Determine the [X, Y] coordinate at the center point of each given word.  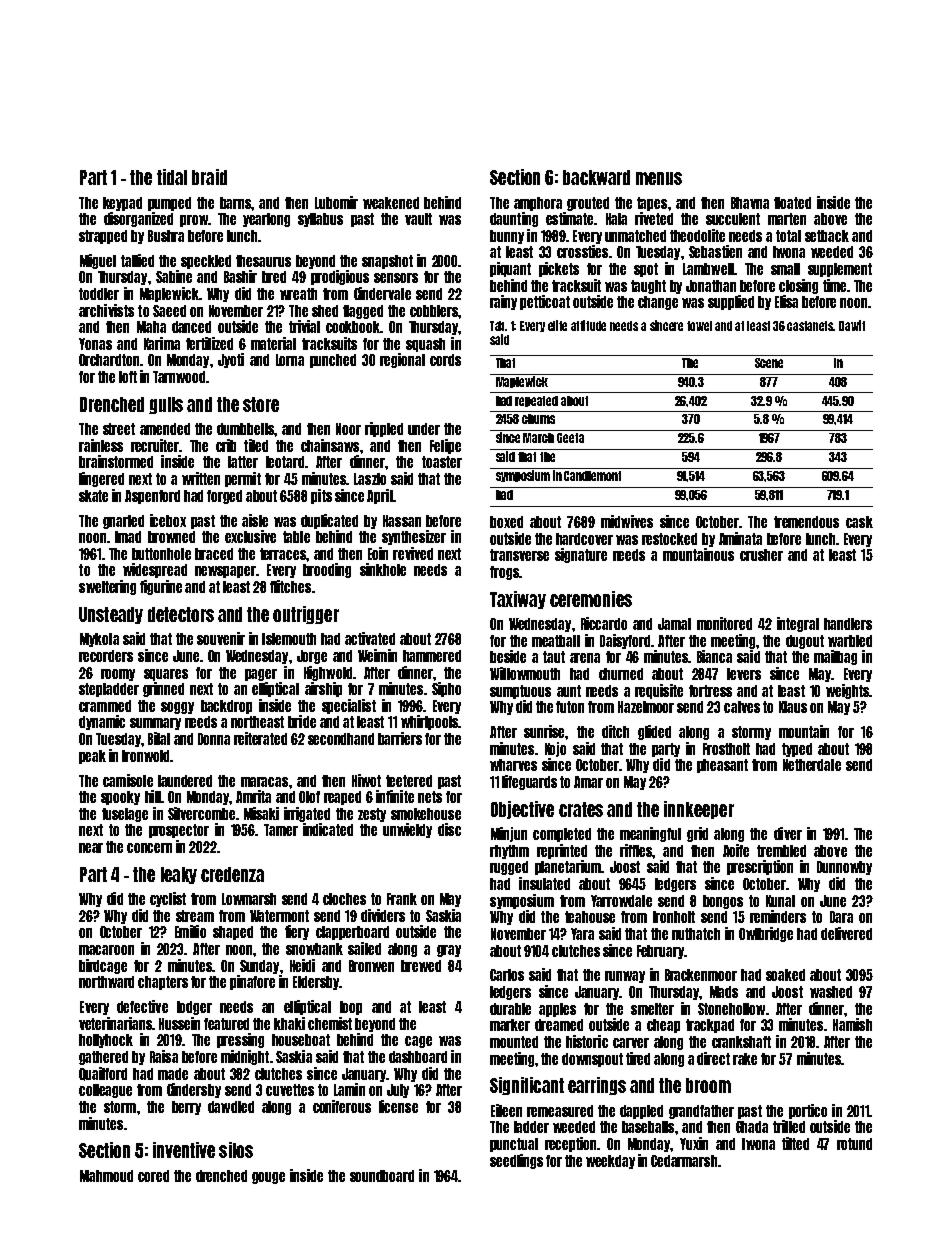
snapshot [387, 262]
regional [402, 360]
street [119, 429]
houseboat [301, 1040]
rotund [854, 1144]
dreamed [559, 1025]
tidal [172, 177]
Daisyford [625, 641]
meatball [556, 641]
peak [92, 757]
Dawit [852, 325]
